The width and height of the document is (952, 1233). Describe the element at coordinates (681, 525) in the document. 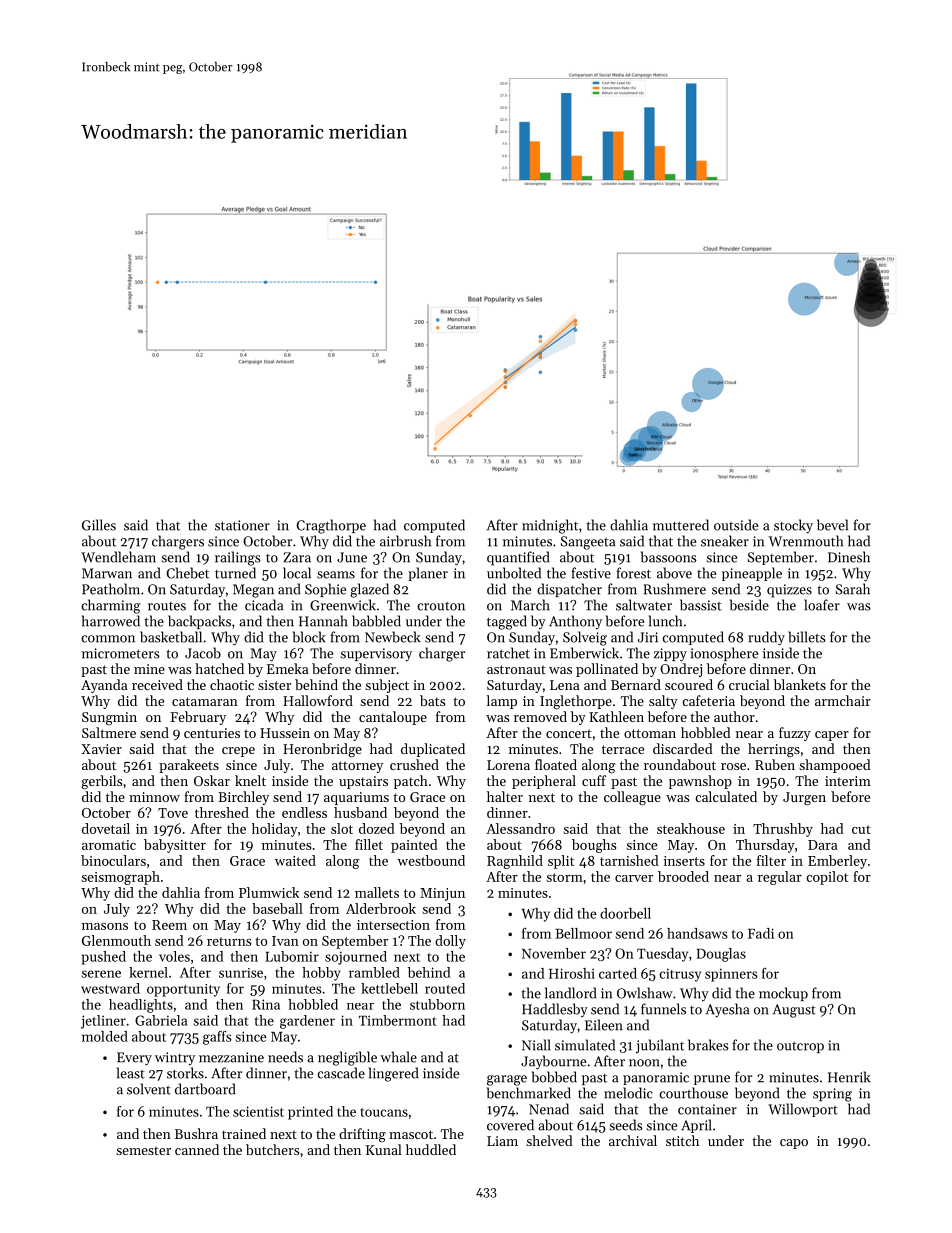

I see `muttered` at that location.
